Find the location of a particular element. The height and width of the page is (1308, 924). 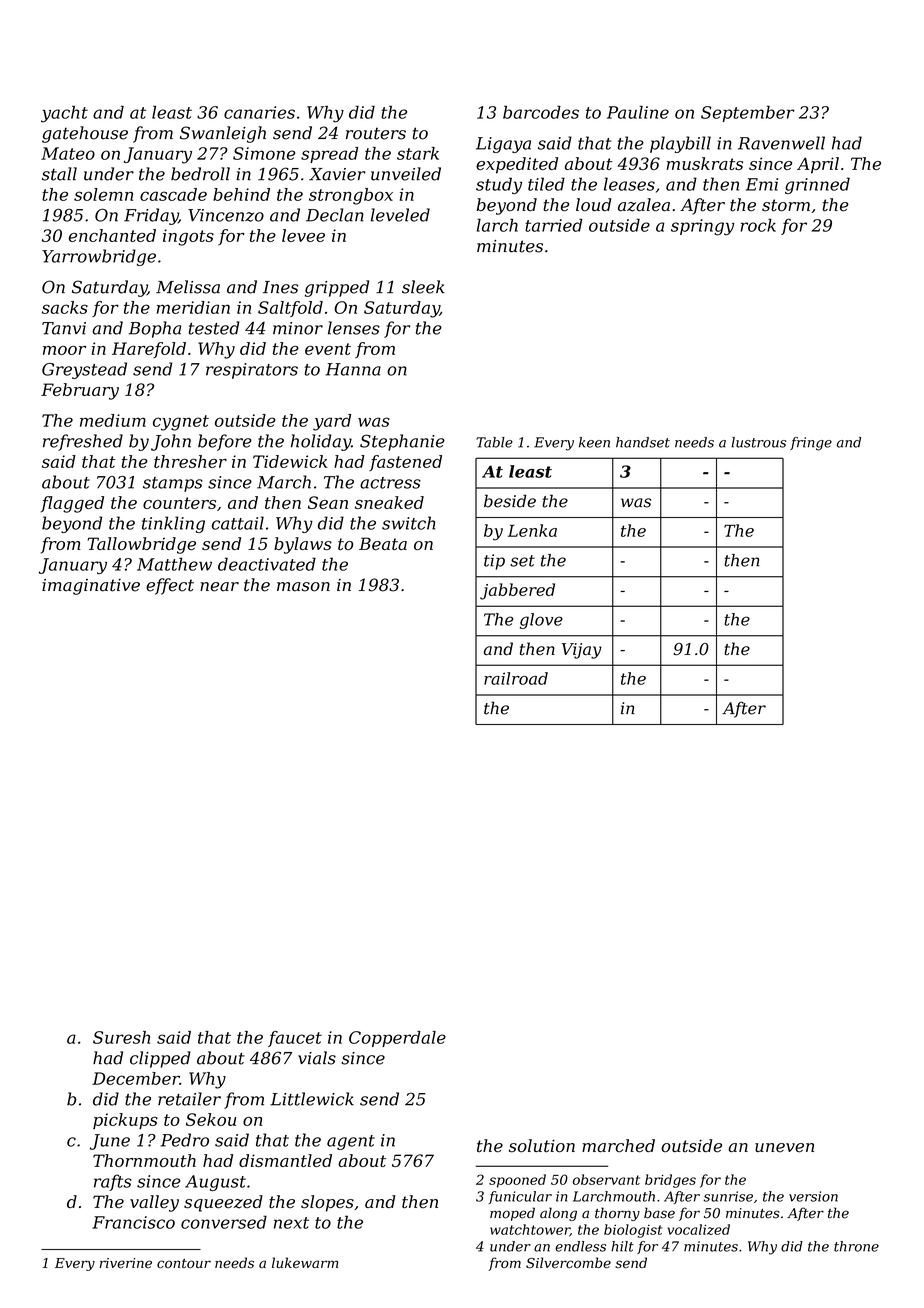

railroad is located at coordinates (516, 678).
